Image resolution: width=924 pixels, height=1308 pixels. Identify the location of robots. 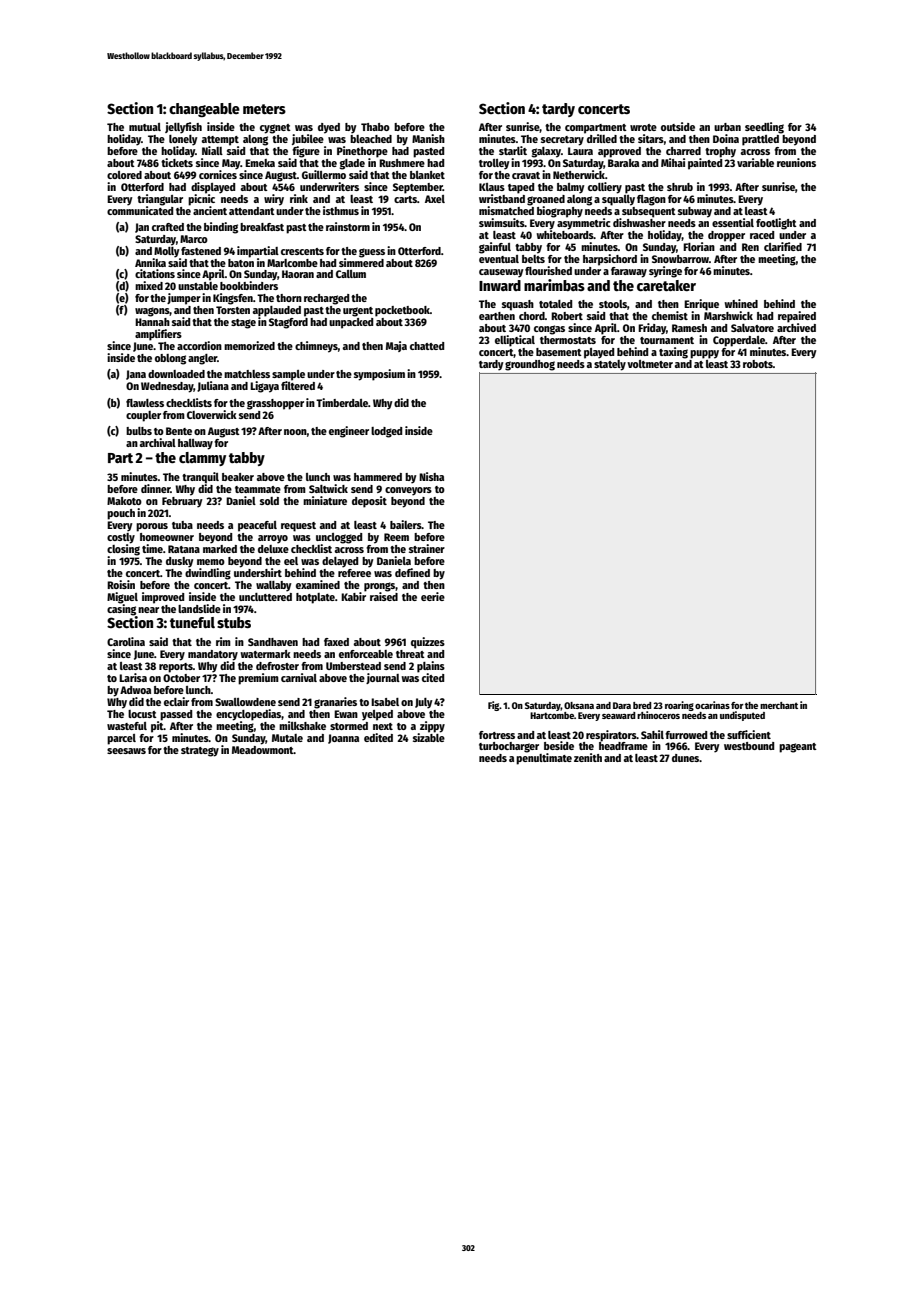
(758, 364).
